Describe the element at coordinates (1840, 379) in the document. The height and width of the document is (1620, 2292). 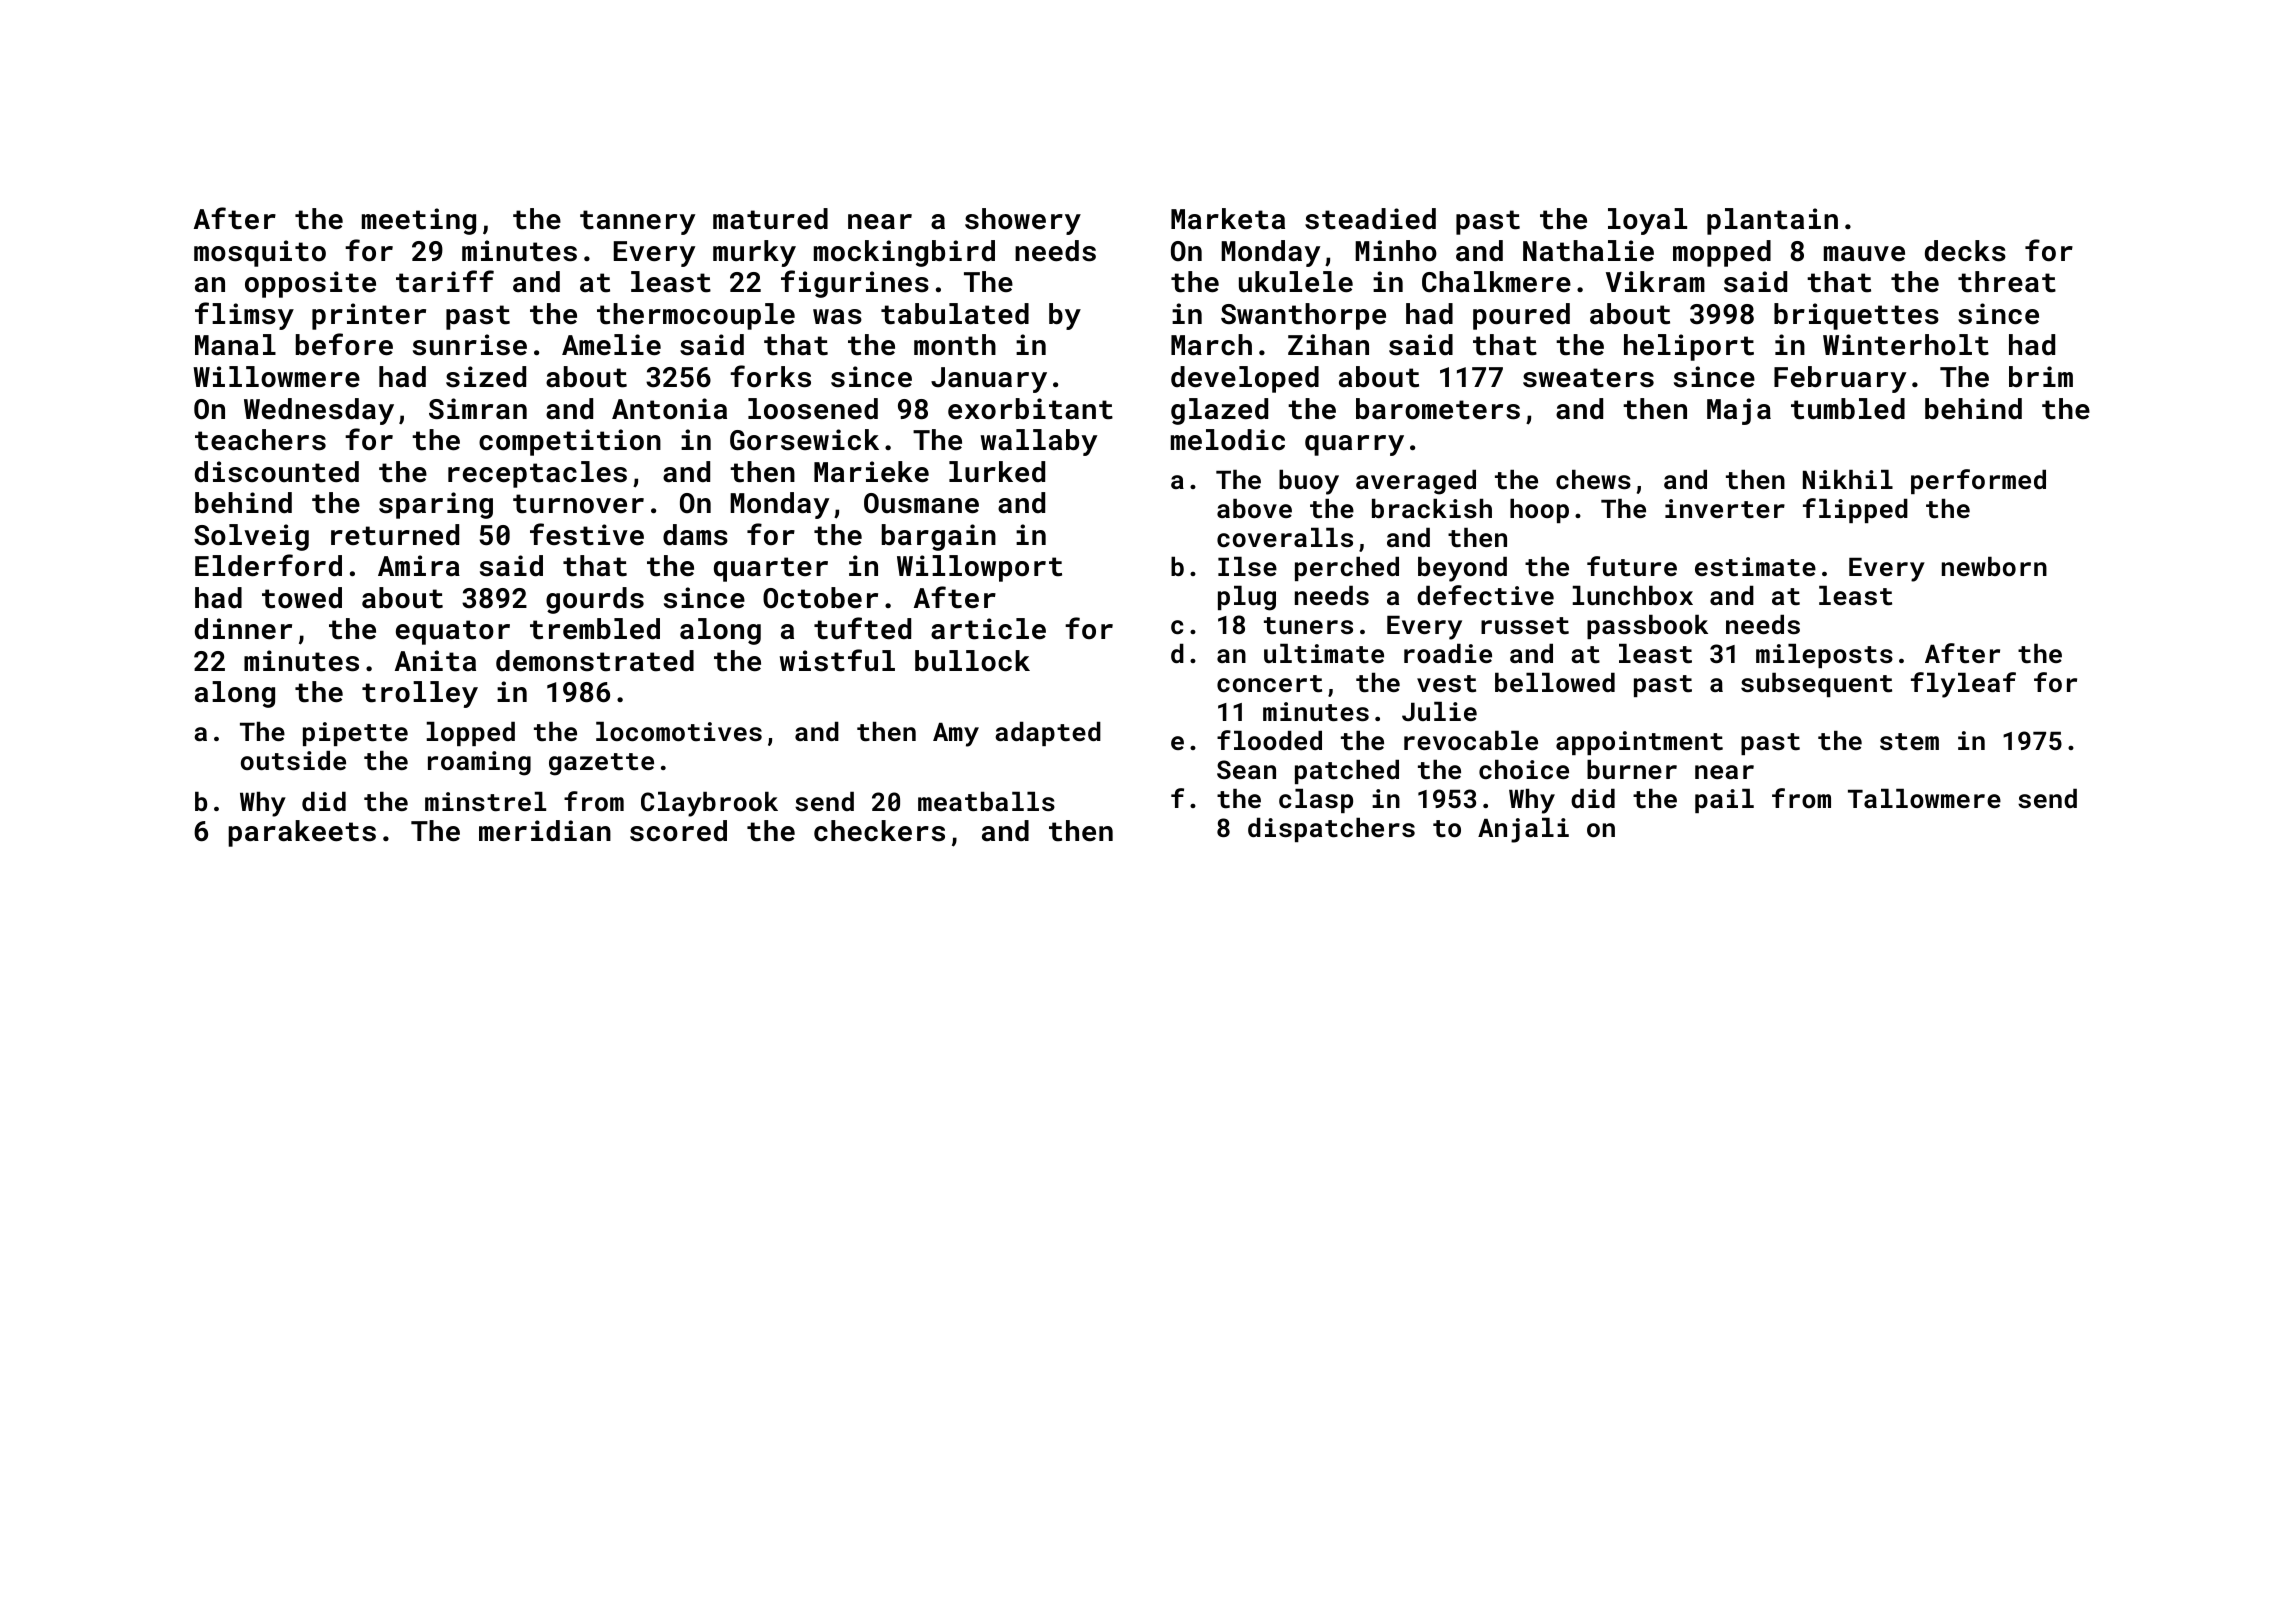
I see `February` at that location.
